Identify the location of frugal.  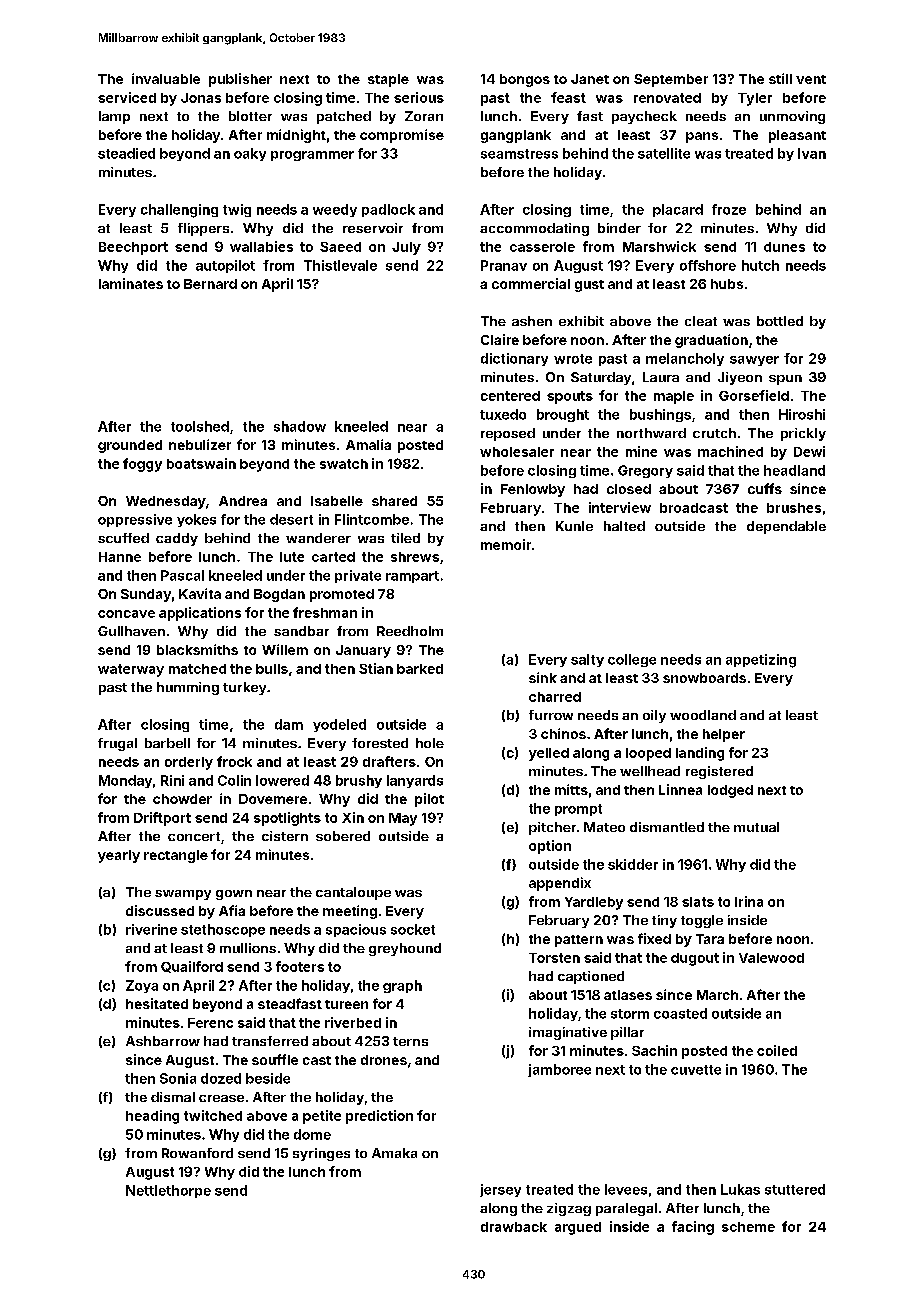
(117, 744).
